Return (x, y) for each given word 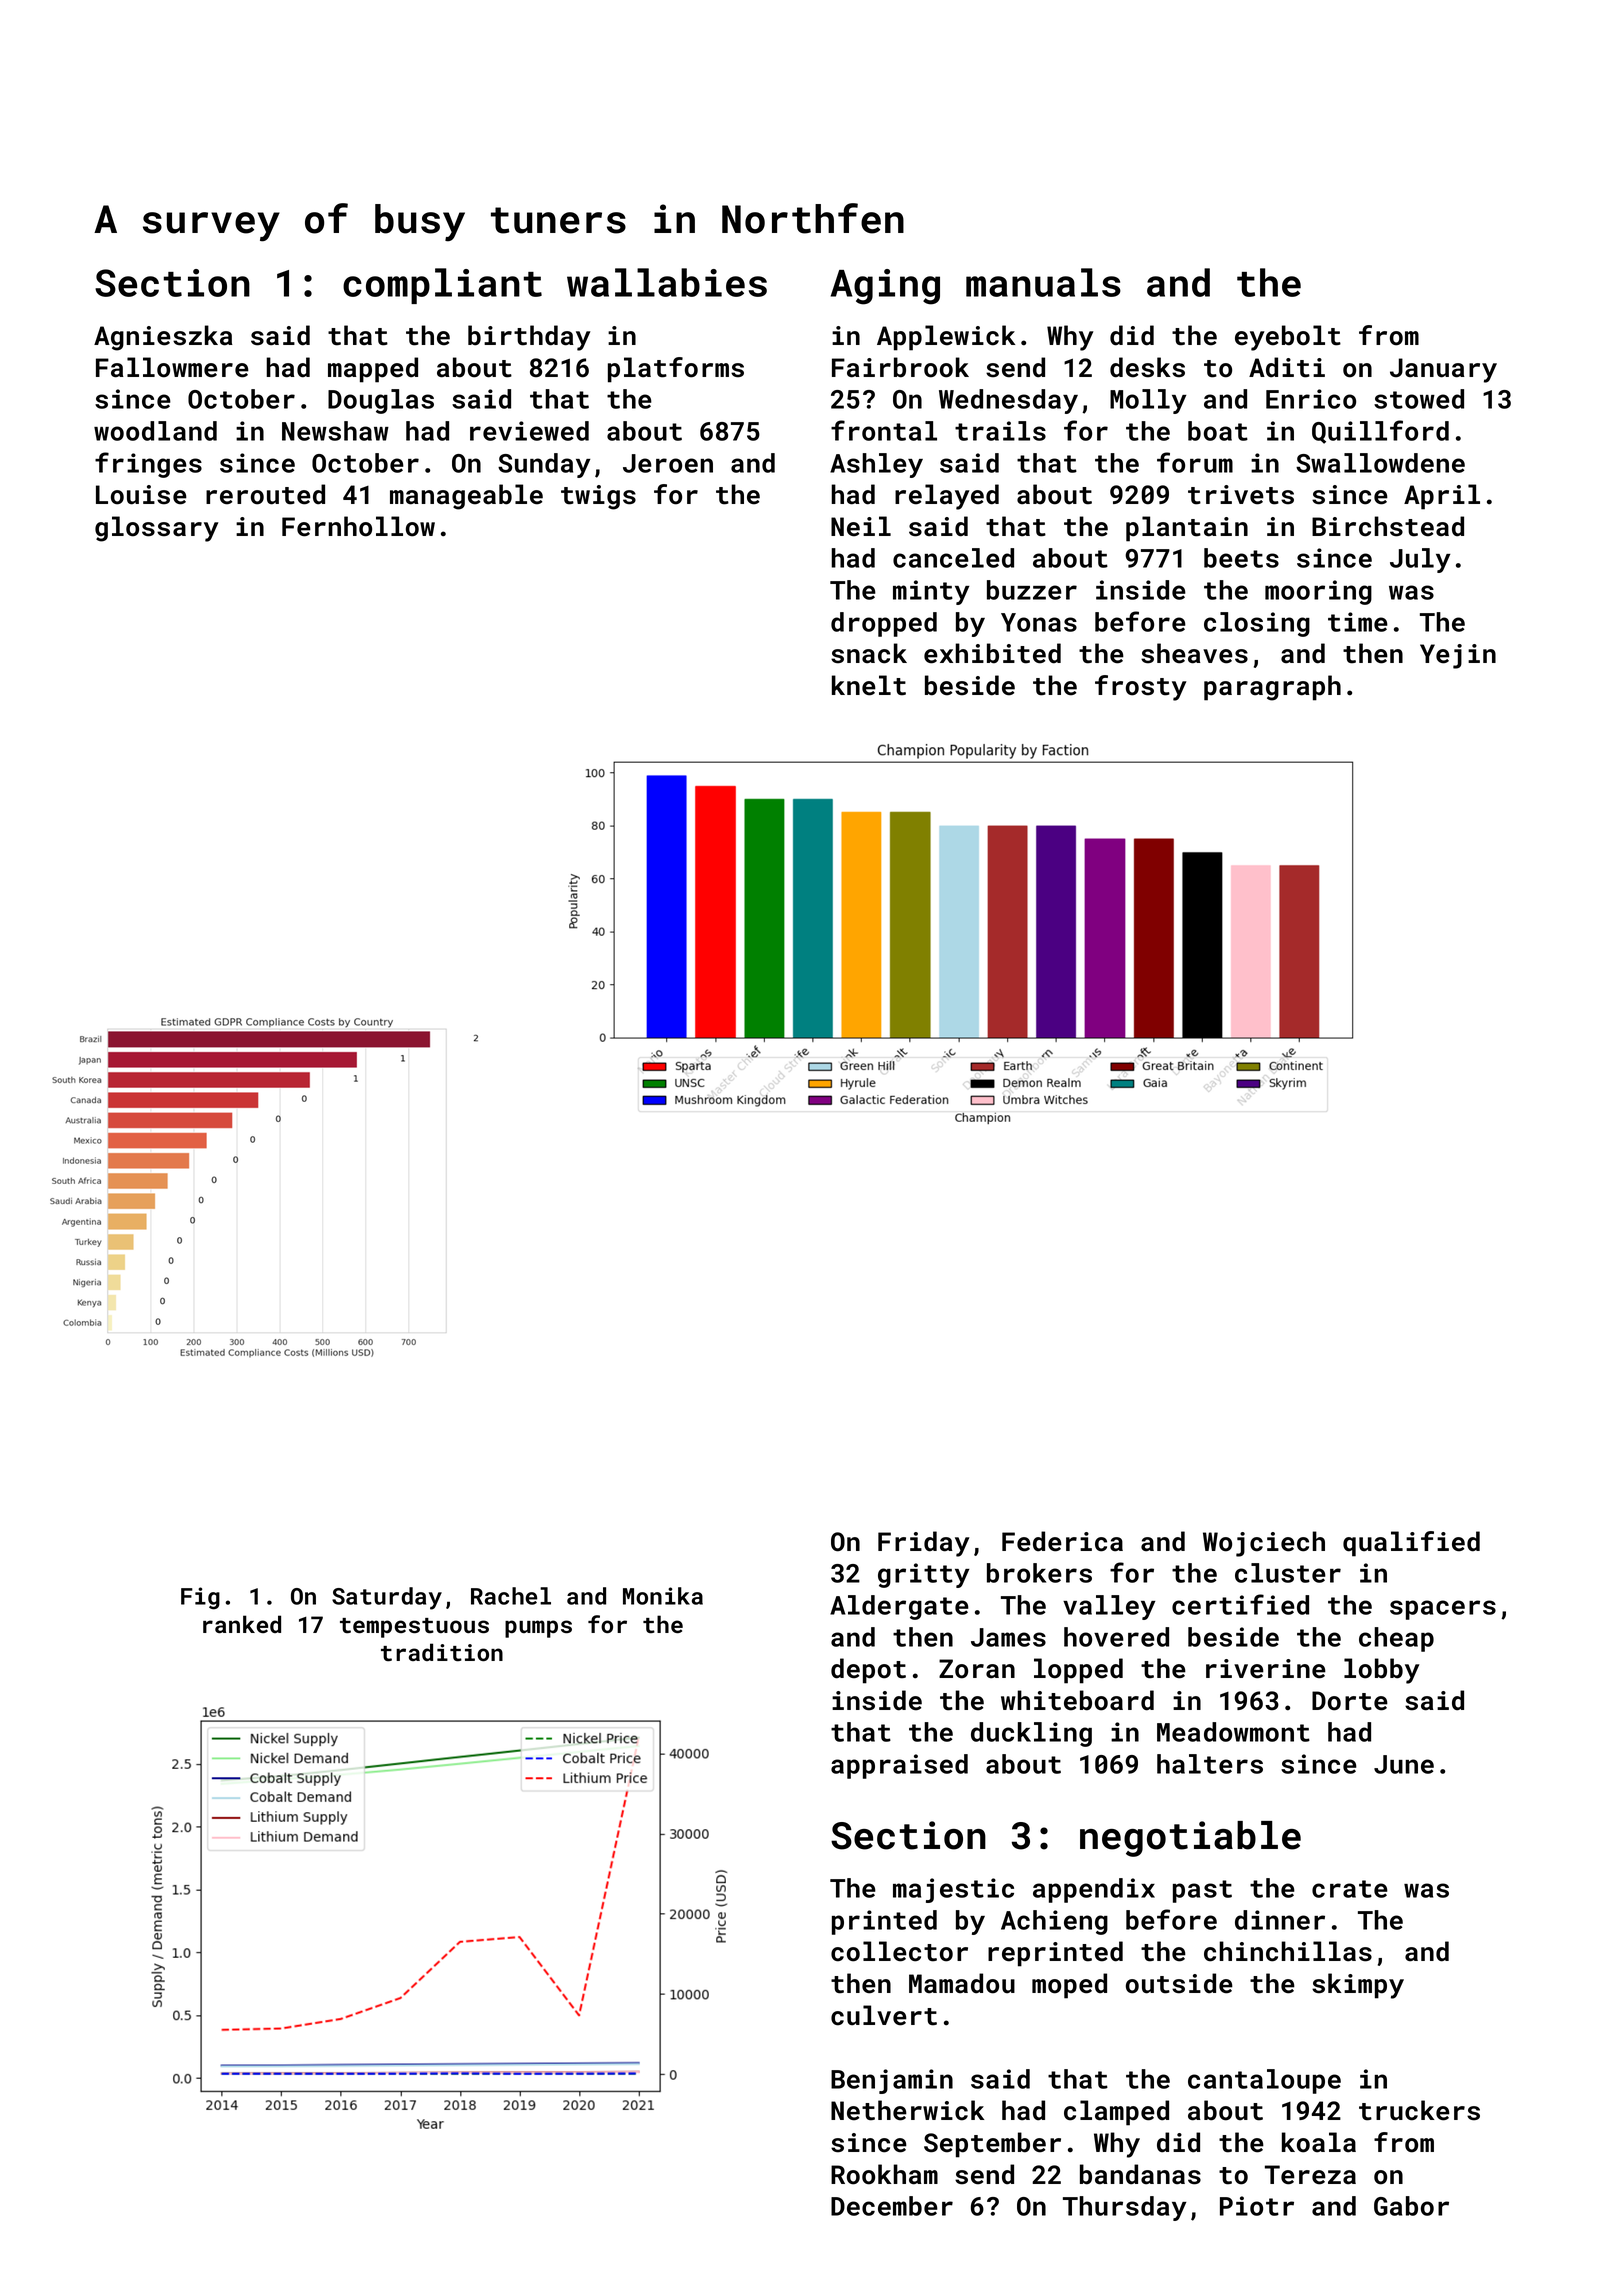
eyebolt (1288, 338)
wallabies (667, 282)
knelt (869, 685)
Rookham (884, 2174)
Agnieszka (163, 338)
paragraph (1272, 688)
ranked (242, 1624)
